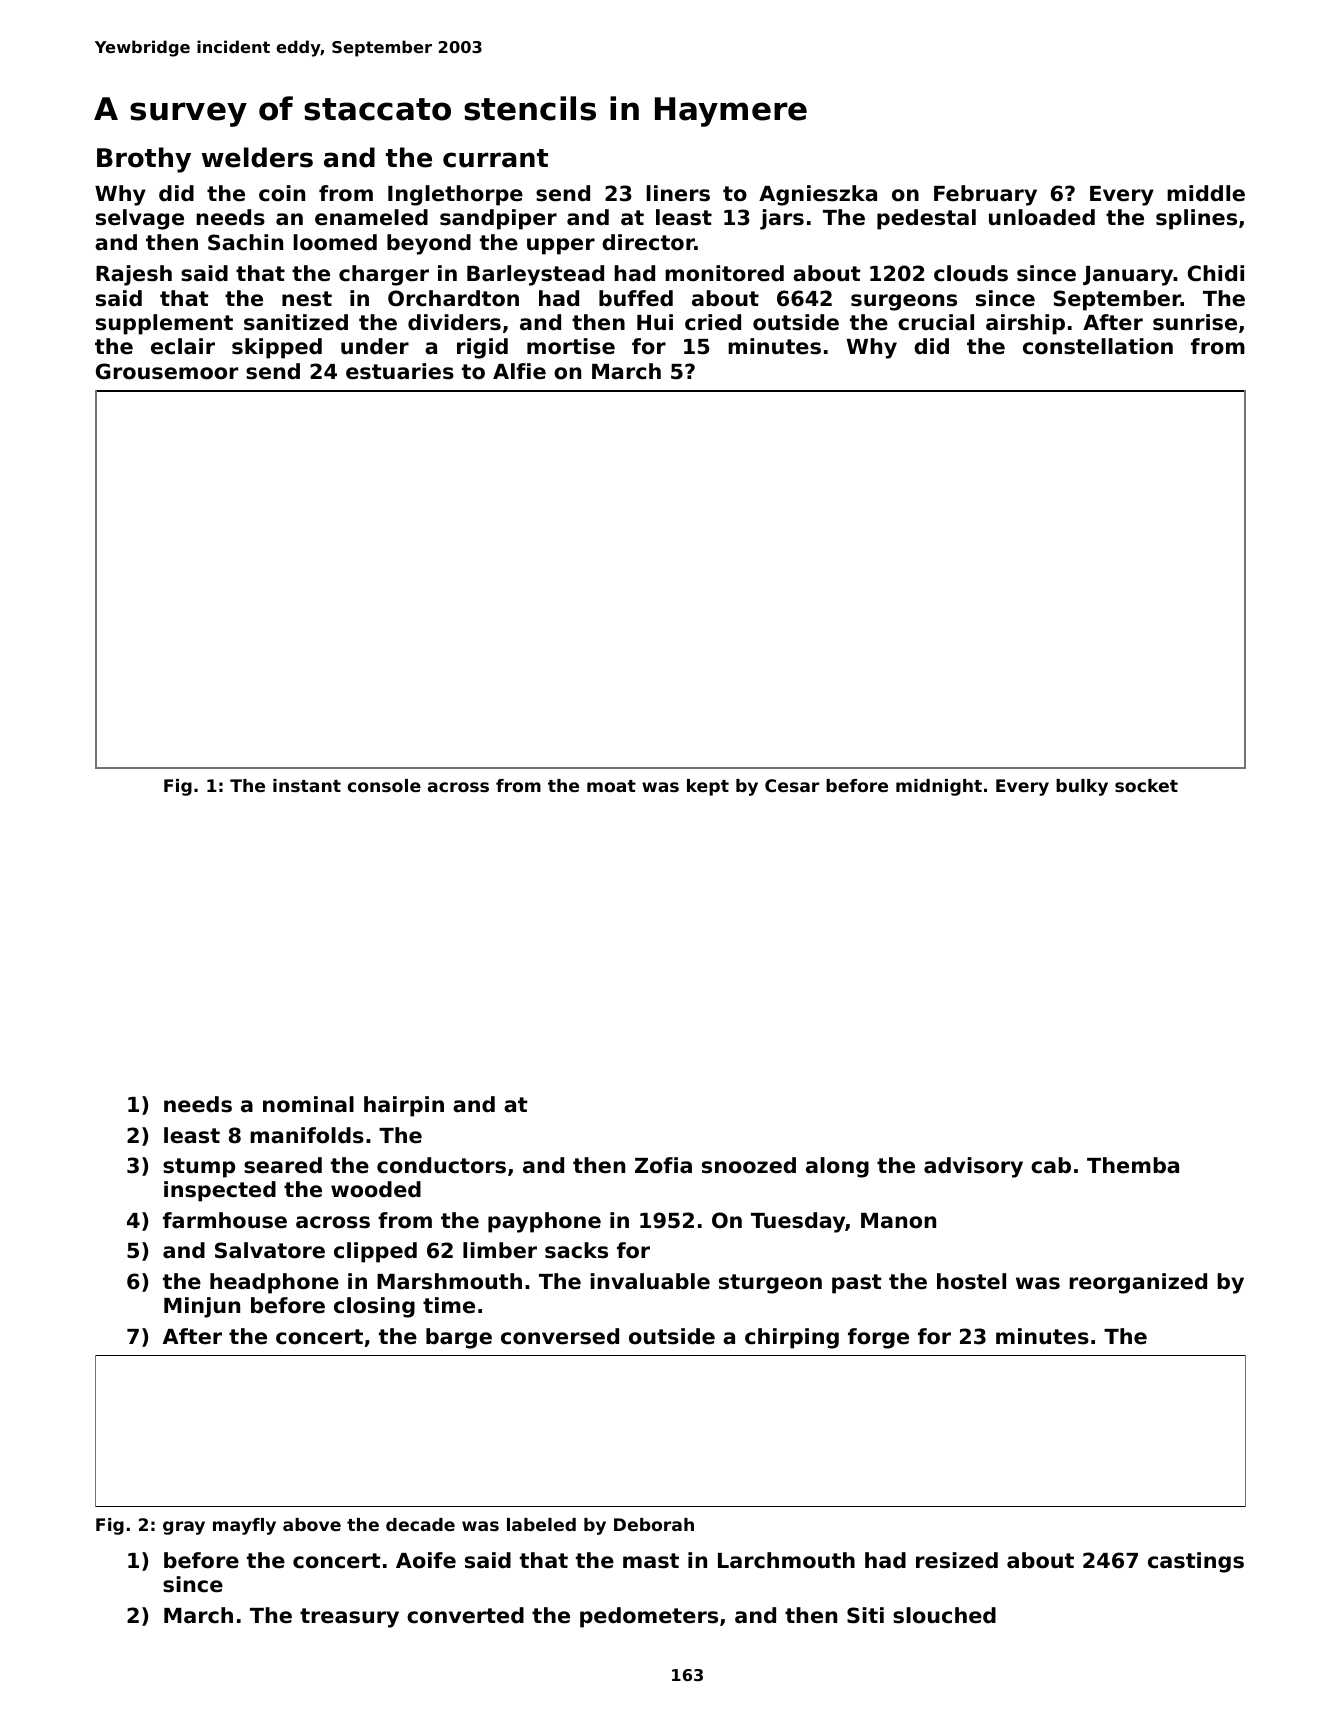  I want to click on treasury, so click(349, 1618).
